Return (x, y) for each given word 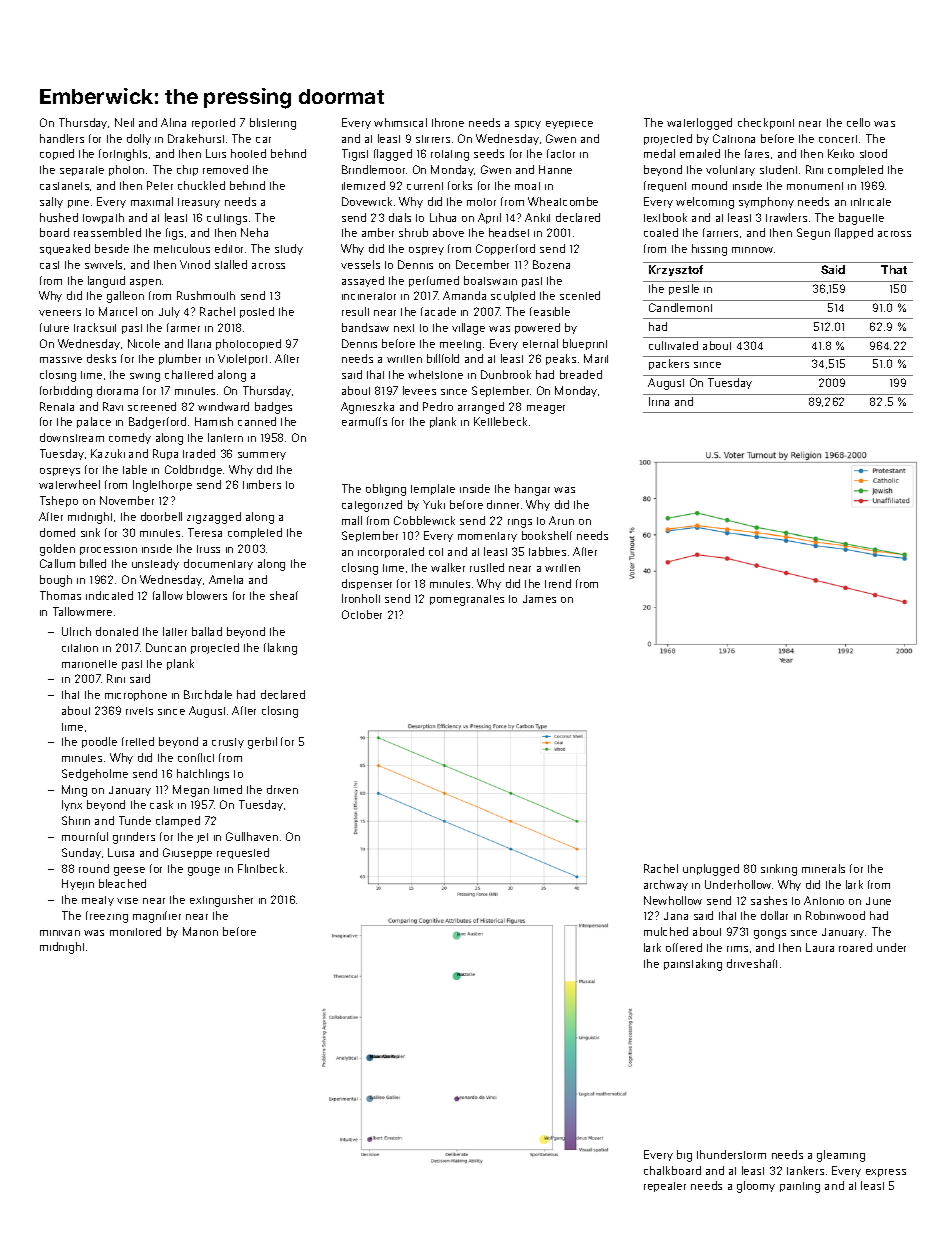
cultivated (673, 345)
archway (666, 885)
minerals (823, 868)
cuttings (227, 219)
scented (580, 295)
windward (223, 406)
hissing (709, 250)
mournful (85, 836)
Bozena (551, 264)
